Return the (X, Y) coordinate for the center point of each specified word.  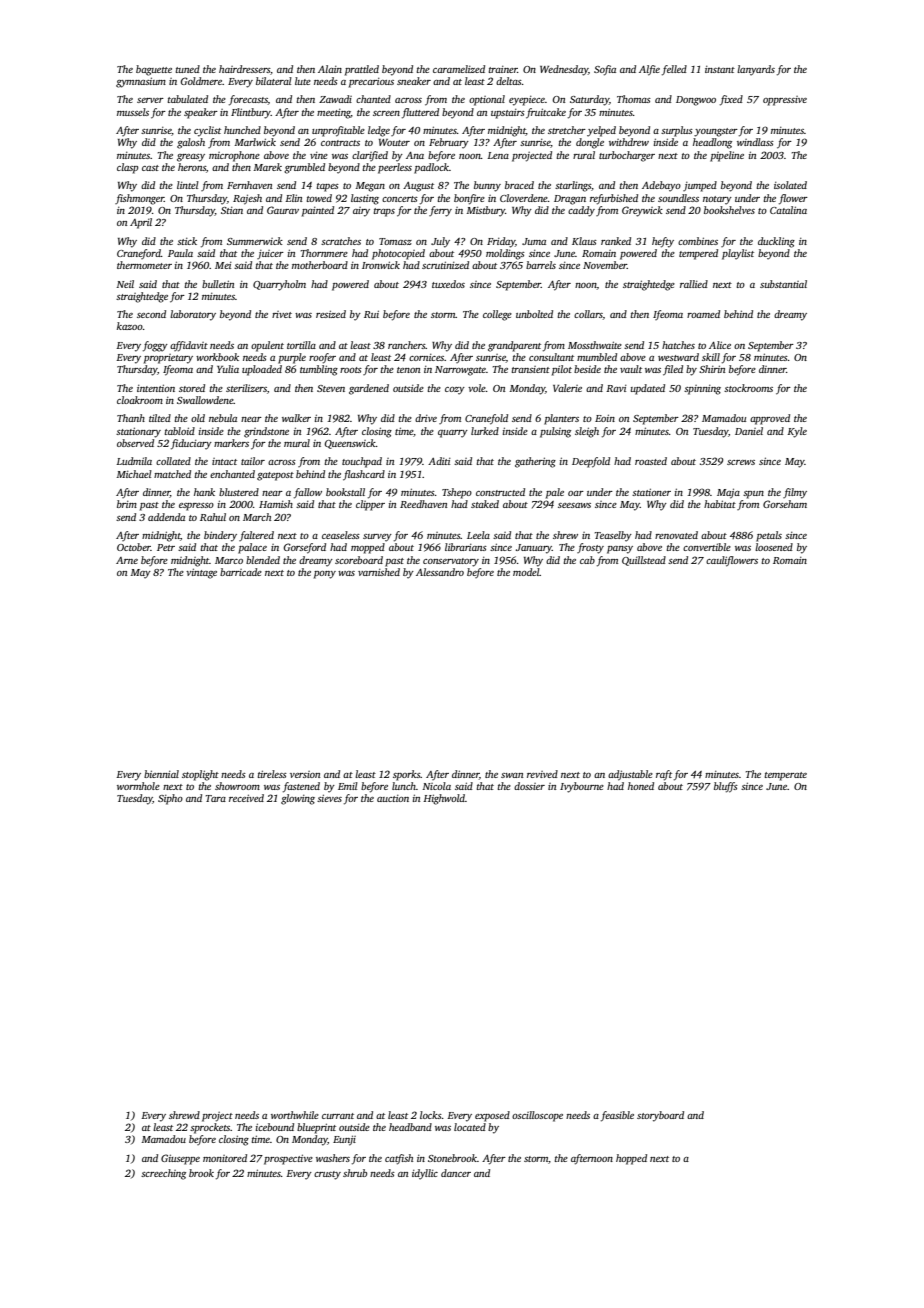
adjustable (630, 775)
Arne (127, 560)
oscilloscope (537, 1116)
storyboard (660, 1116)
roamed (703, 314)
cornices (427, 357)
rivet (282, 314)
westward (678, 357)
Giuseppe (180, 1159)
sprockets (210, 1128)
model (526, 572)
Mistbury (486, 211)
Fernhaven (249, 185)
